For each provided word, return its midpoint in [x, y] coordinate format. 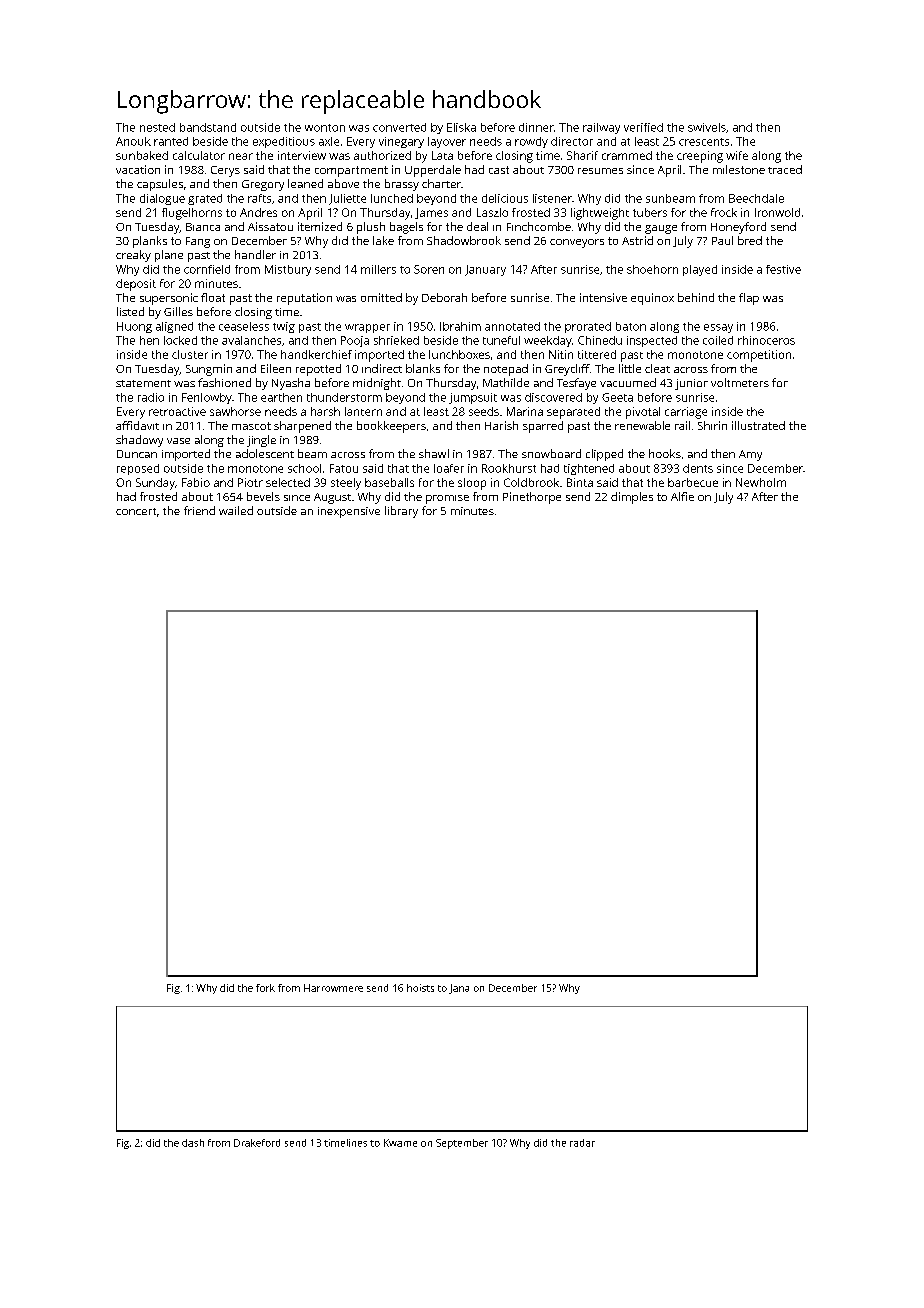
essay [718, 328]
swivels [707, 127]
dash [193, 1143]
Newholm [761, 482]
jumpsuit [473, 398]
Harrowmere [333, 988]
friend [199, 510]
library [401, 512]
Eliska [461, 127]
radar [582, 1143]
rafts [259, 198]
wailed [236, 510]
